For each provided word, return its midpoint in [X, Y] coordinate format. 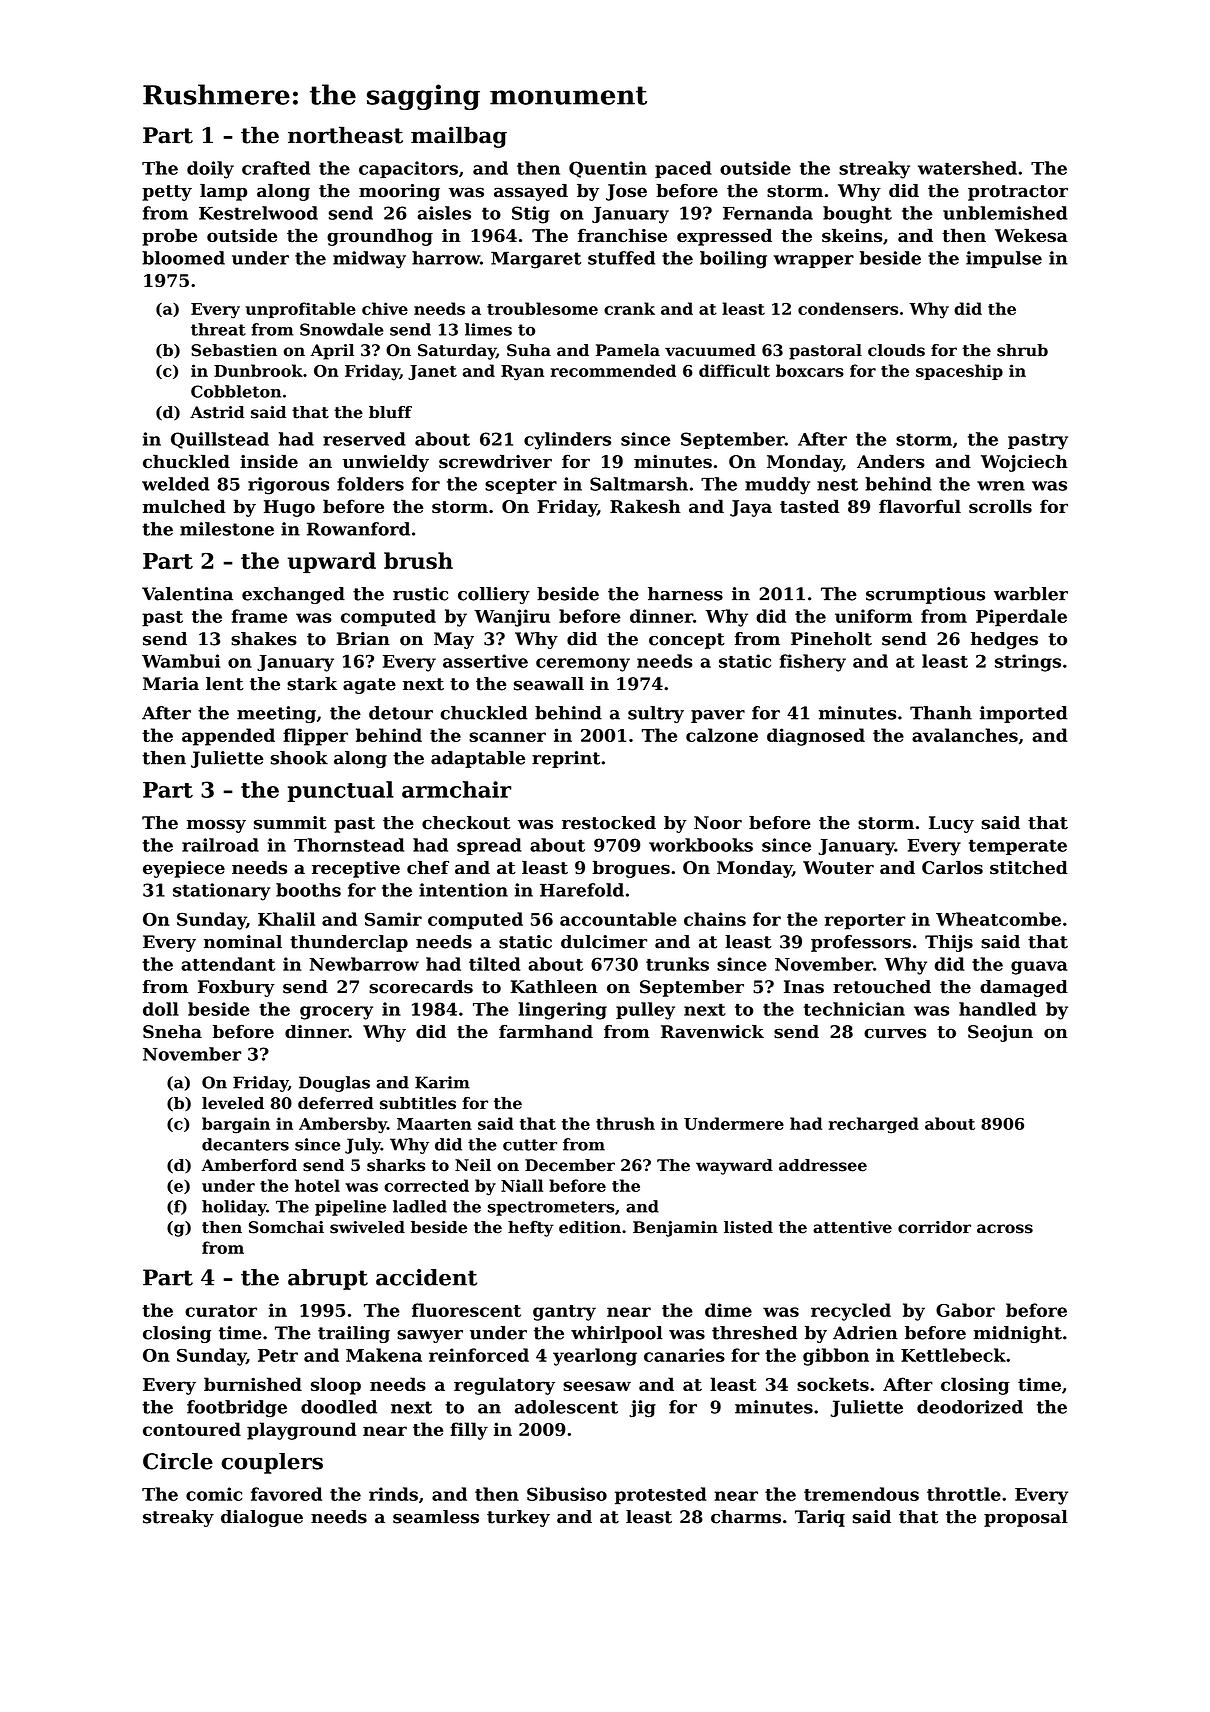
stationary [221, 892]
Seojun [1000, 1033]
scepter [521, 486]
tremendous [861, 1494]
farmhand [546, 1032]
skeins [852, 235]
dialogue [262, 1518]
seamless [436, 1517]
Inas [804, 987]
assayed [531, 192]
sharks [396, 1165]
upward [332, 562]
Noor [718, 823]
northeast [345, 135]
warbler [1031, 594]
